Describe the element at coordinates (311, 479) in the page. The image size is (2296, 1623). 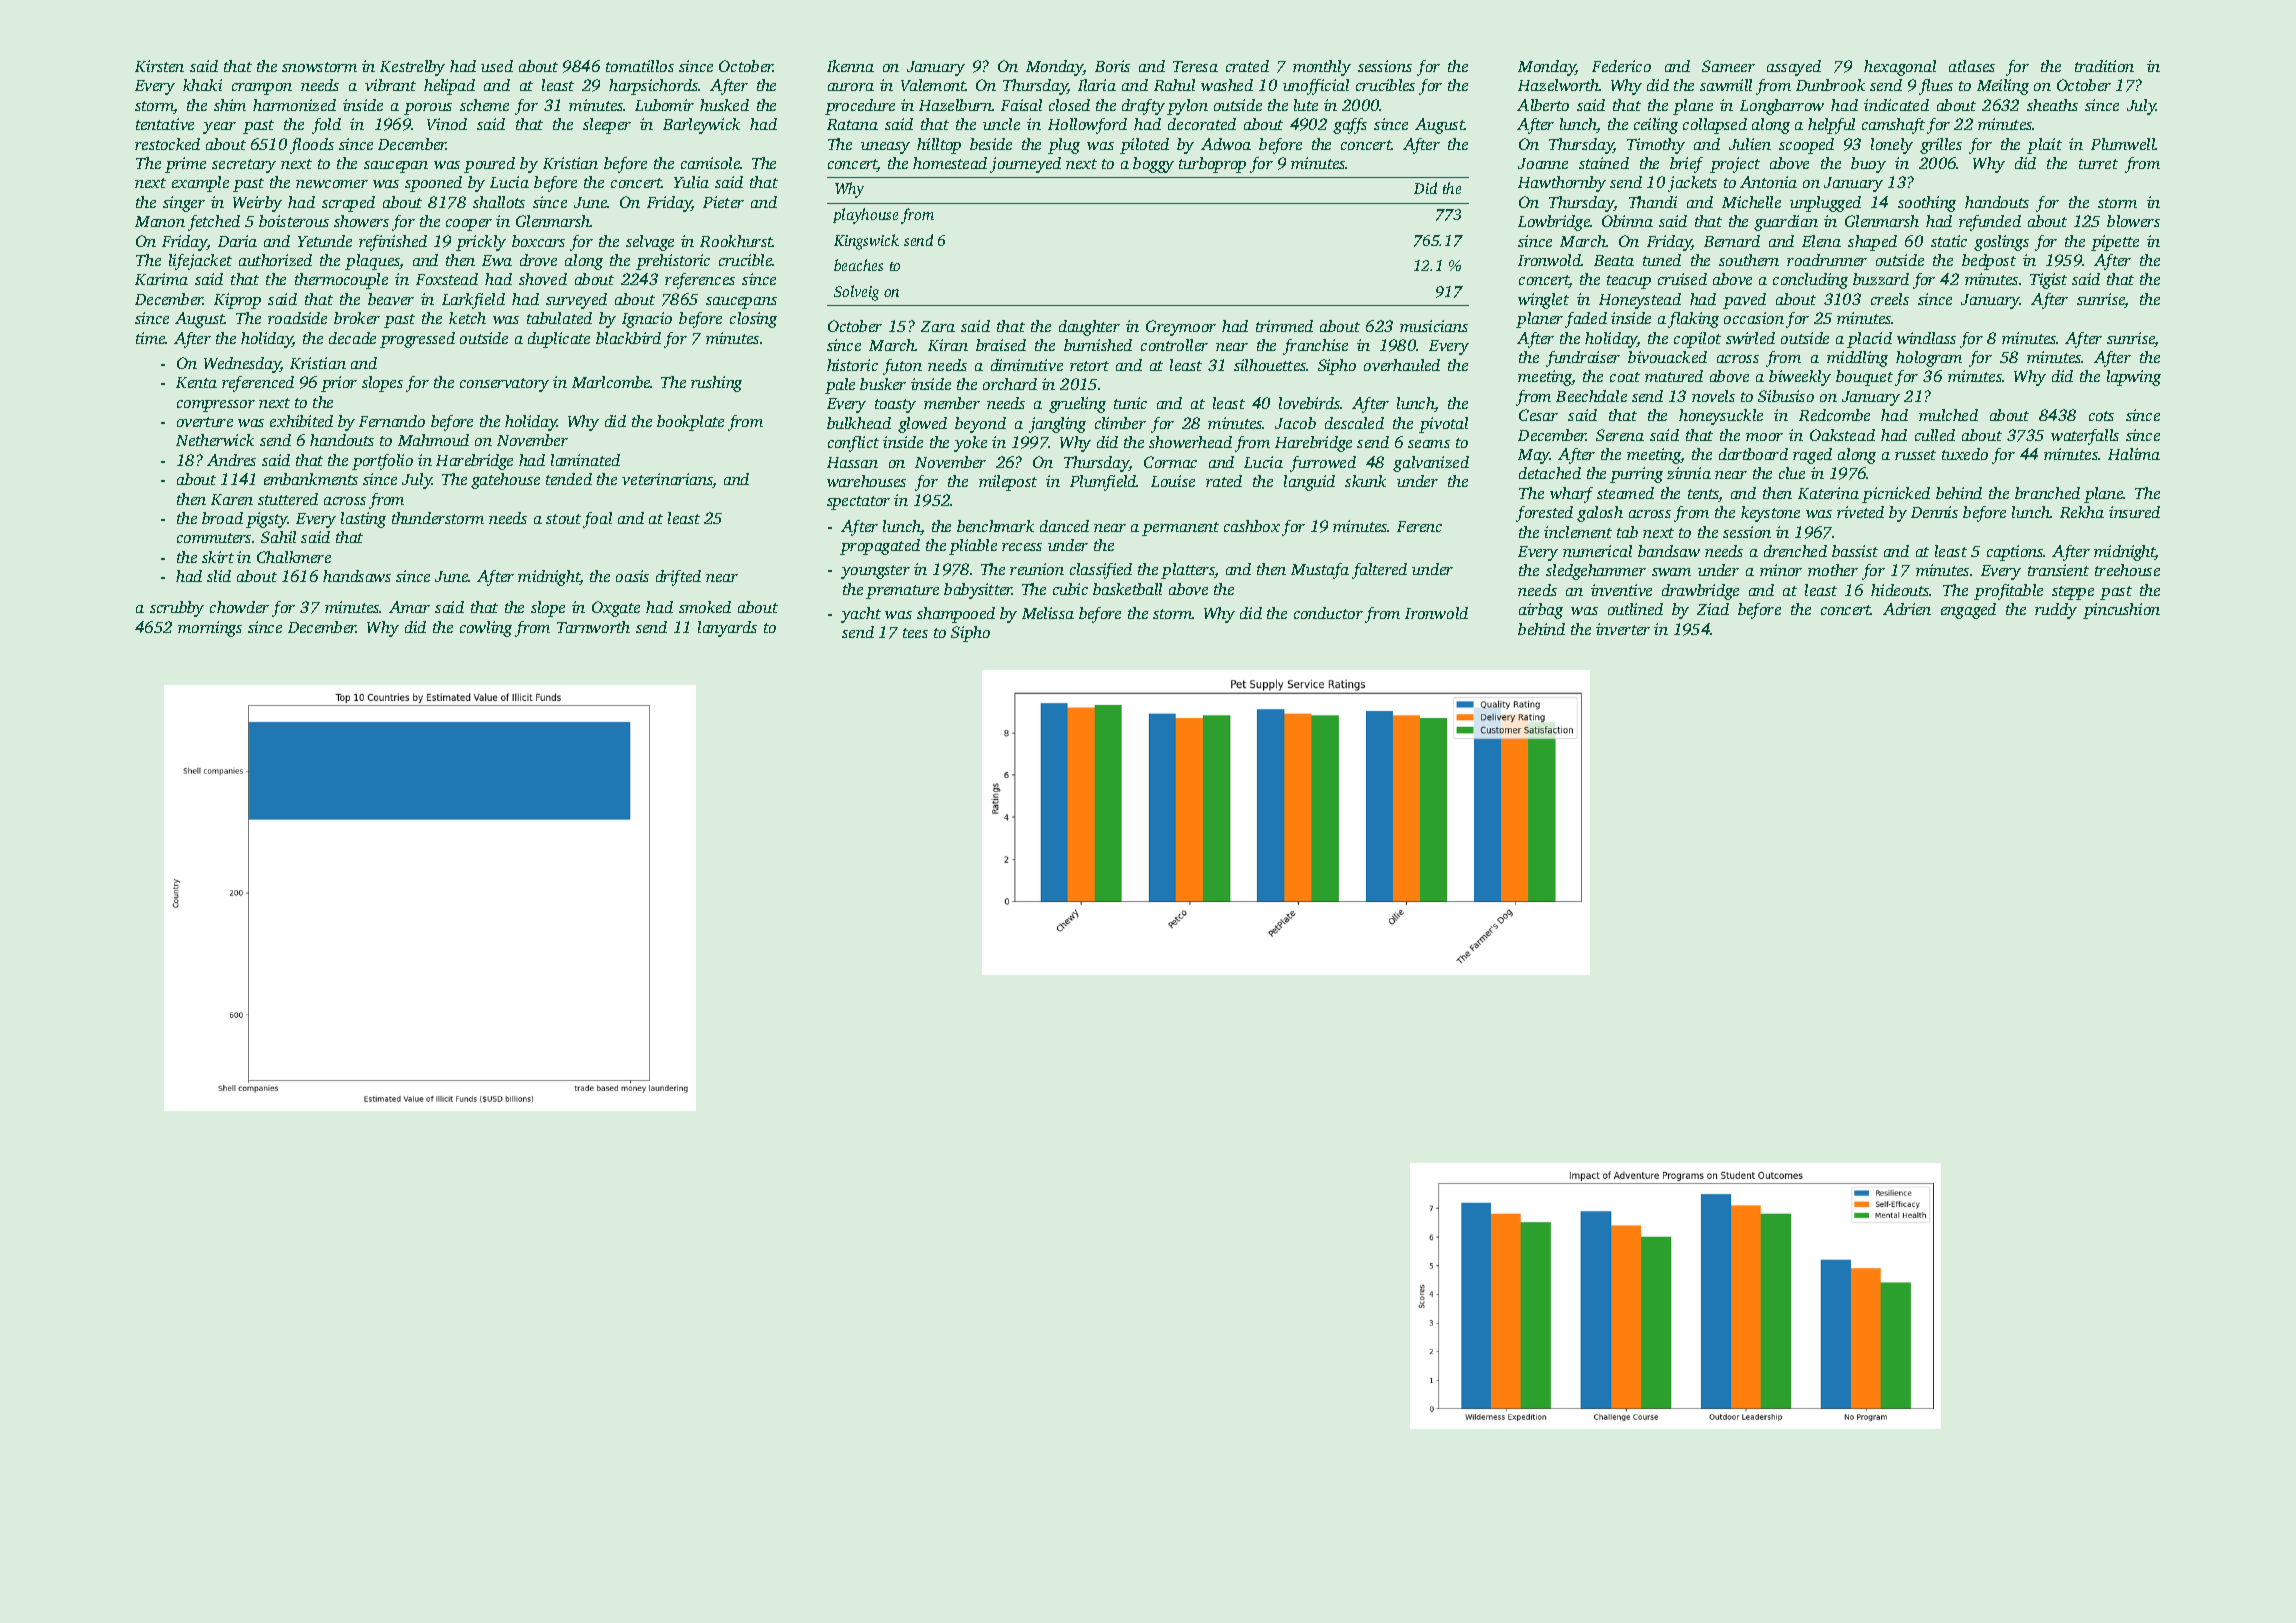
I see `embankments` at that location.
